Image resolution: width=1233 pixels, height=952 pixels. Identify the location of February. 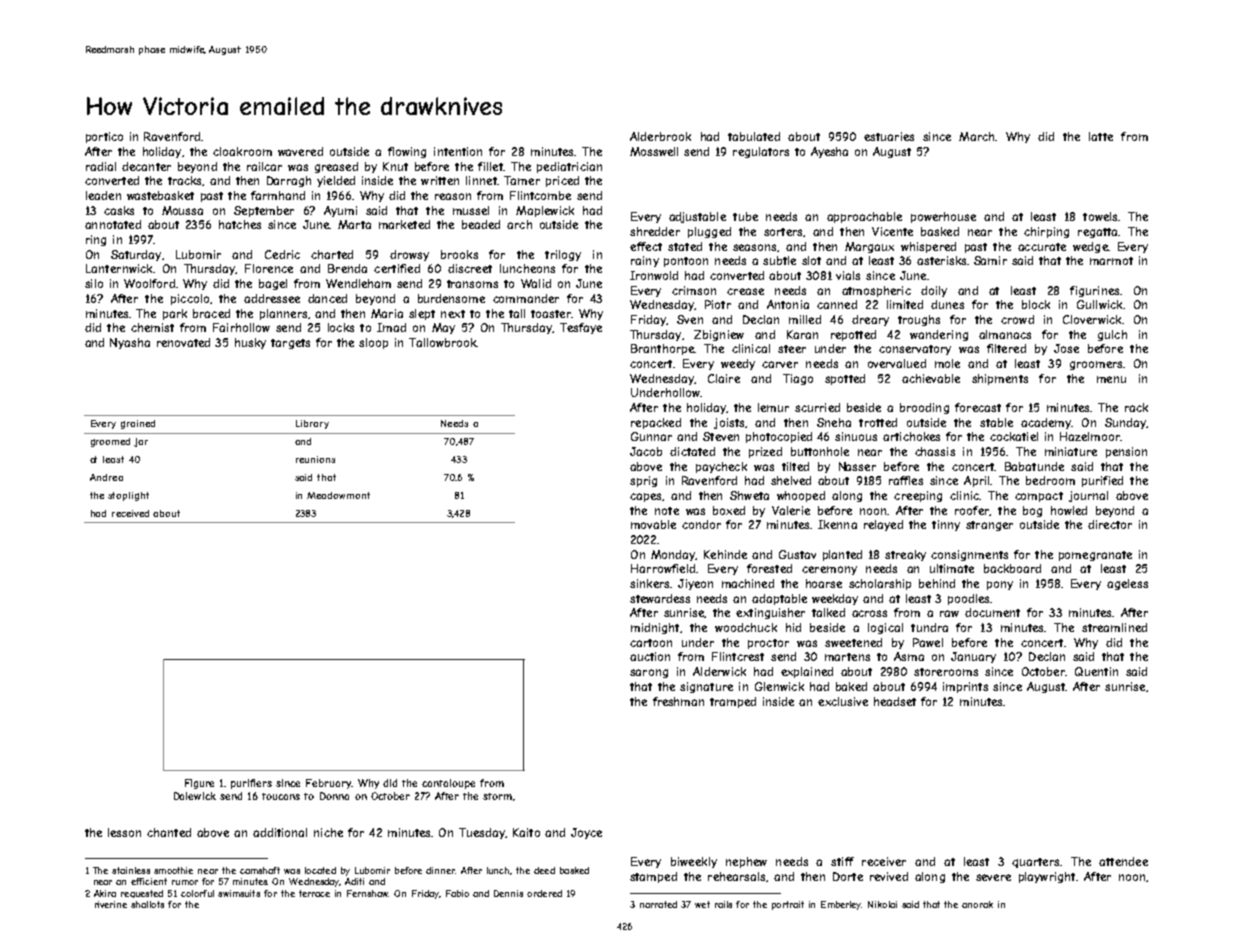
(329, 784).
